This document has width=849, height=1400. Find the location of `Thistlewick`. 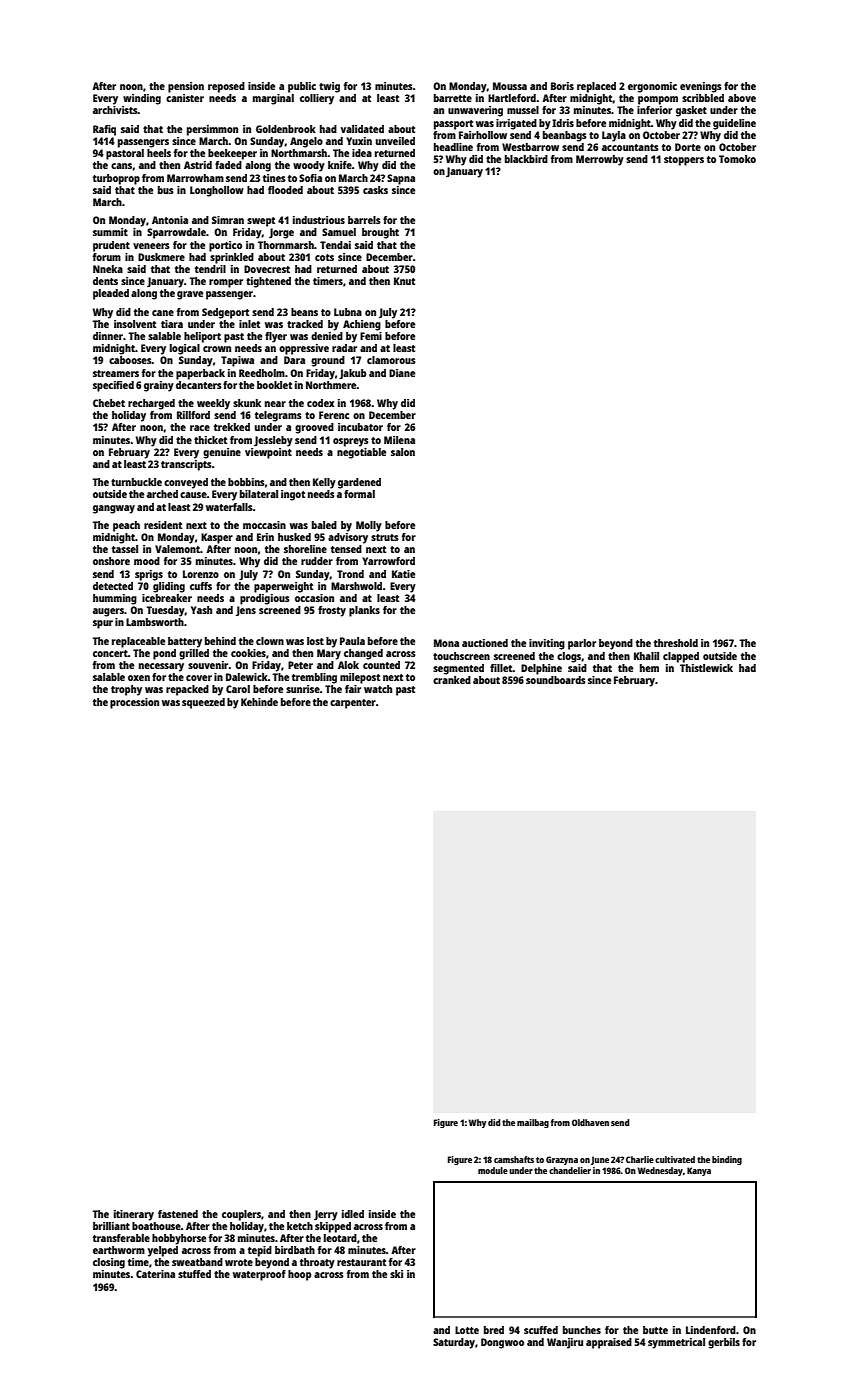

Thistlewick is located at coordinates (706, 668).
